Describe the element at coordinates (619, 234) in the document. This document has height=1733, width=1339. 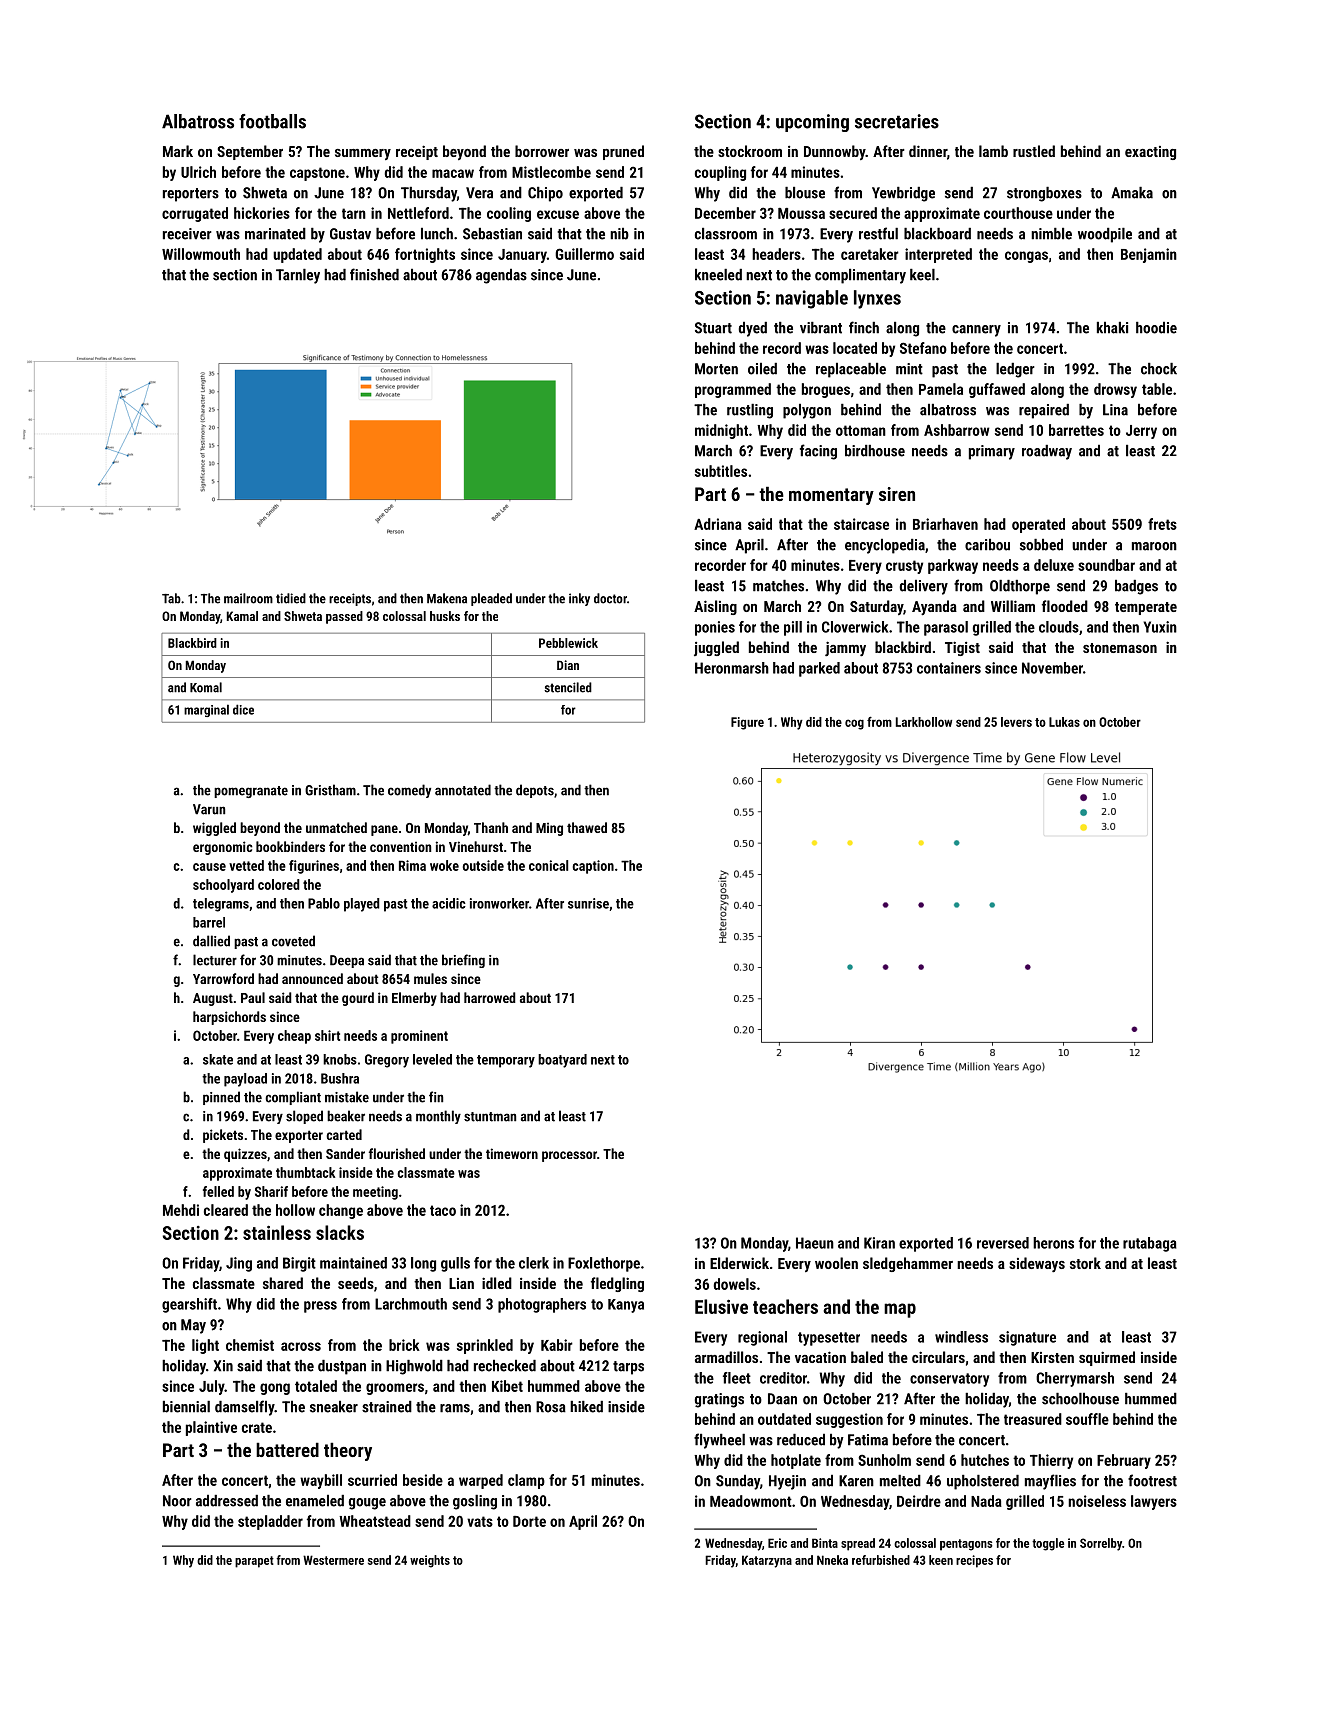
I see `nib` at that location.
